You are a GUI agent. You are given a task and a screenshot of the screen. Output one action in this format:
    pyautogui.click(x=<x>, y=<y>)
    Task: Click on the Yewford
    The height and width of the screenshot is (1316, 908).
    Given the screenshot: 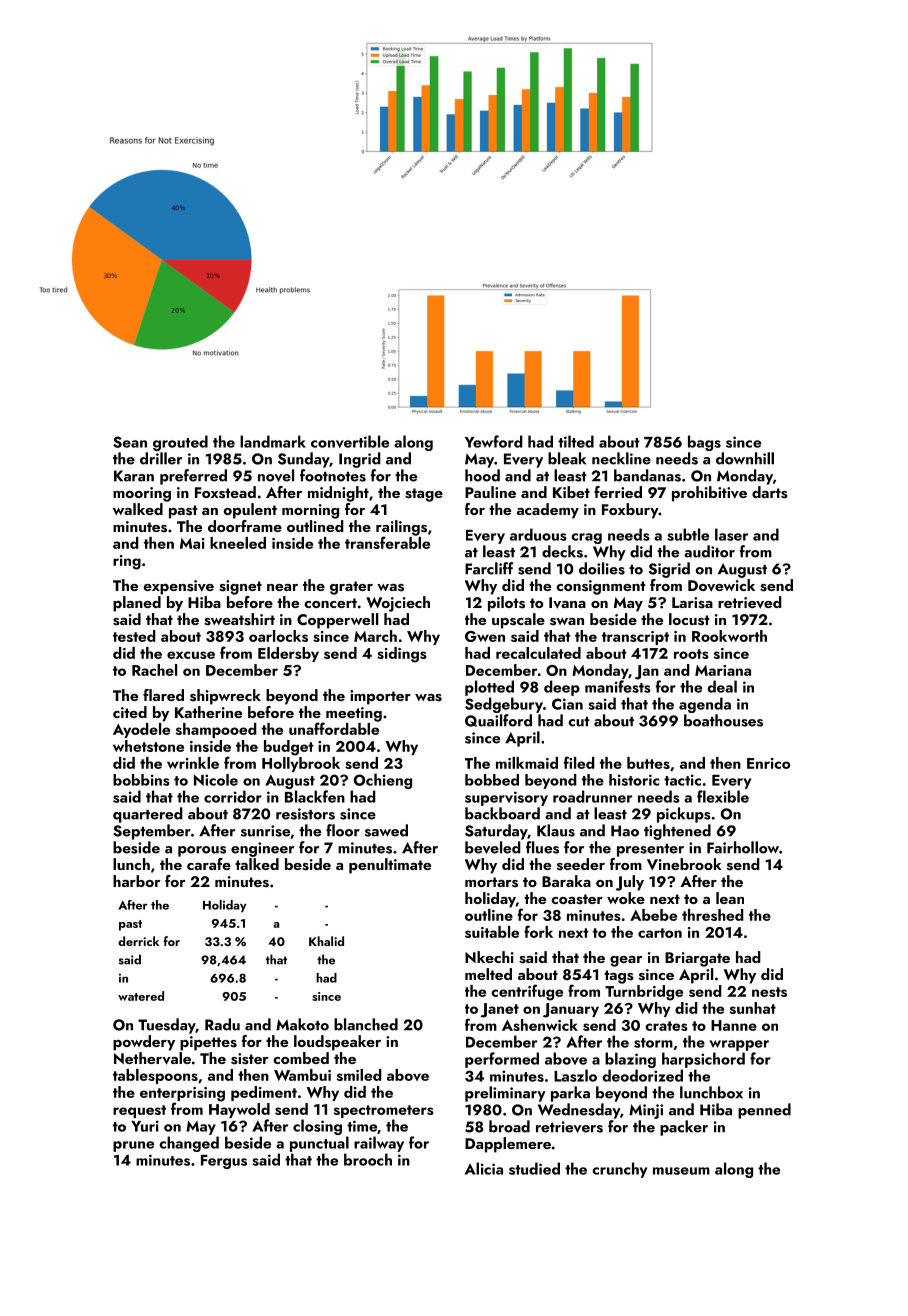 What is the action you would take?
    pyautogui.click(x=494, y=441)
